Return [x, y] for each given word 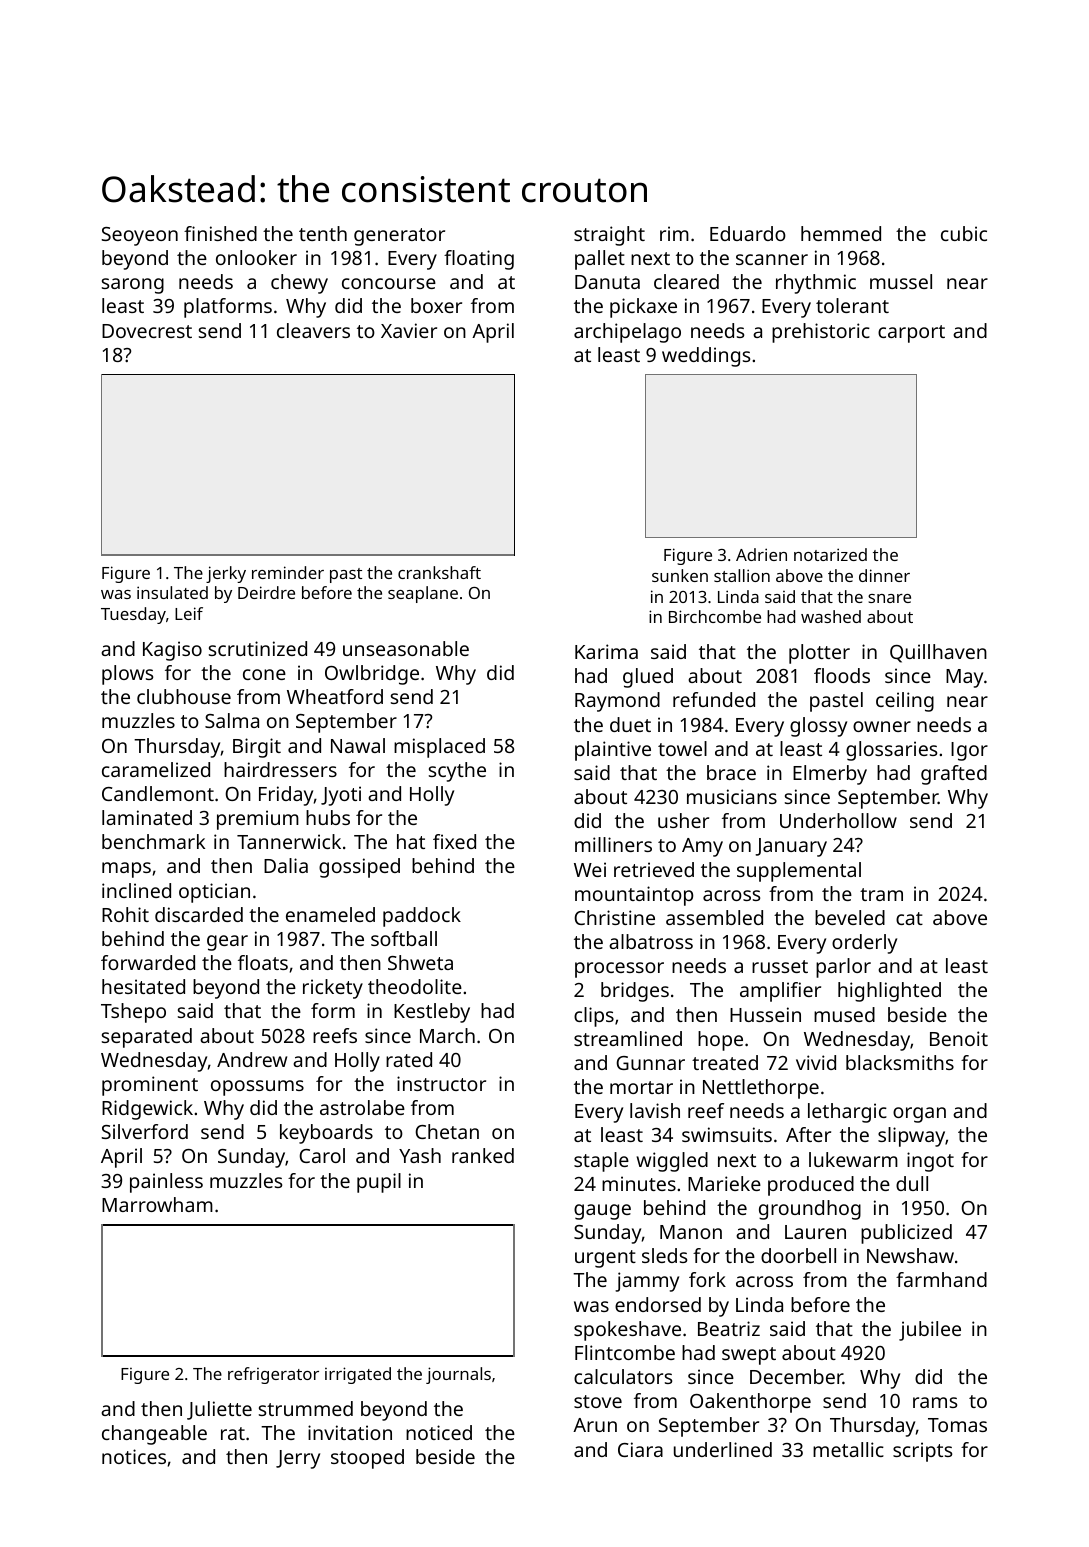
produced [811, 1186]
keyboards [326, 1134]
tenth [323, 233]
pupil [379, 1183]
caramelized [156, 769]
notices [134, 1456]
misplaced [439, 748]
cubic [964, 233]
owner [882, 726]
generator [399, 237]
